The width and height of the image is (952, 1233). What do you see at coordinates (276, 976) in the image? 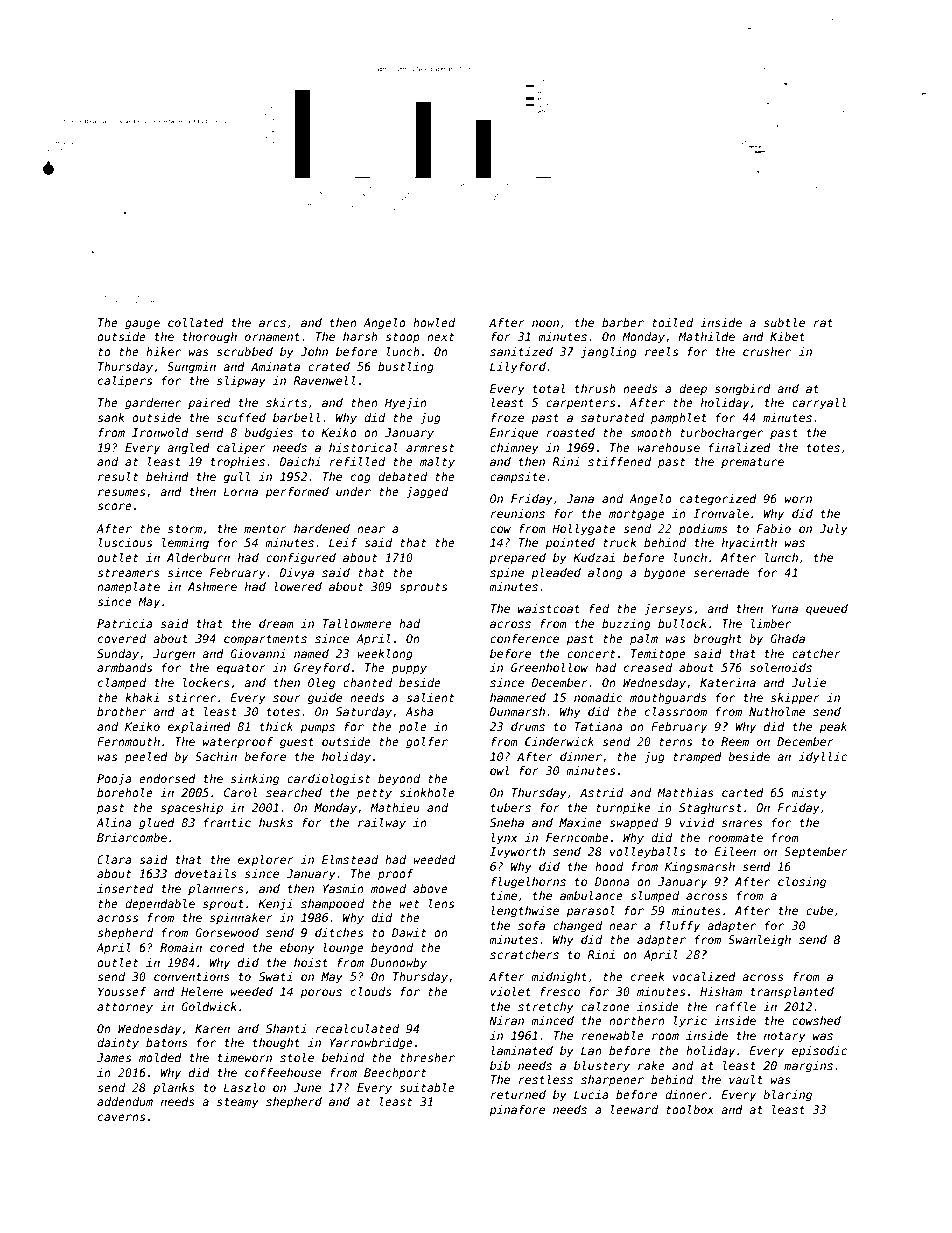
I see `Swati` at bounding box center [276, 976].
